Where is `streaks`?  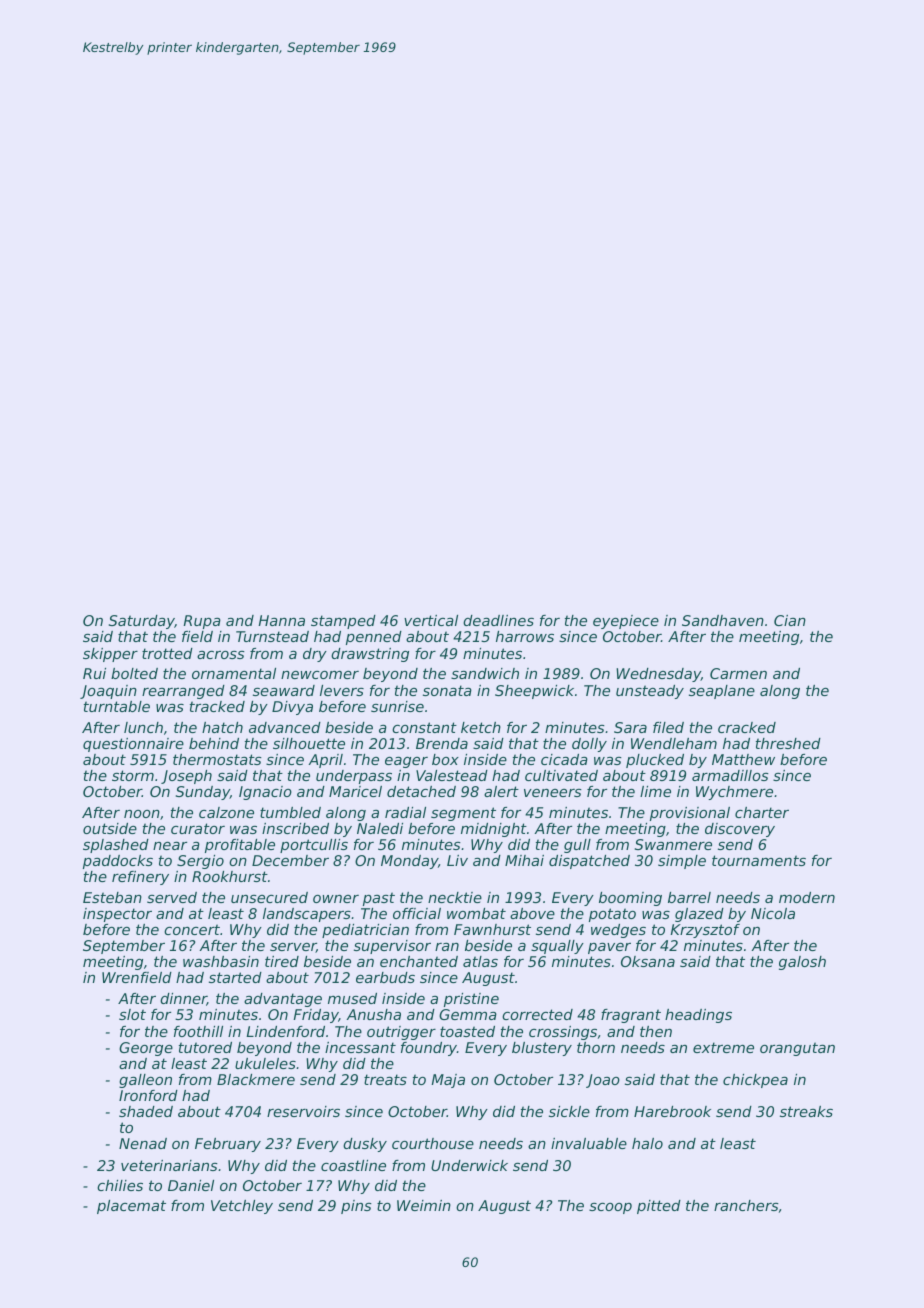
streaks is located at coordinates (806, 1111).
